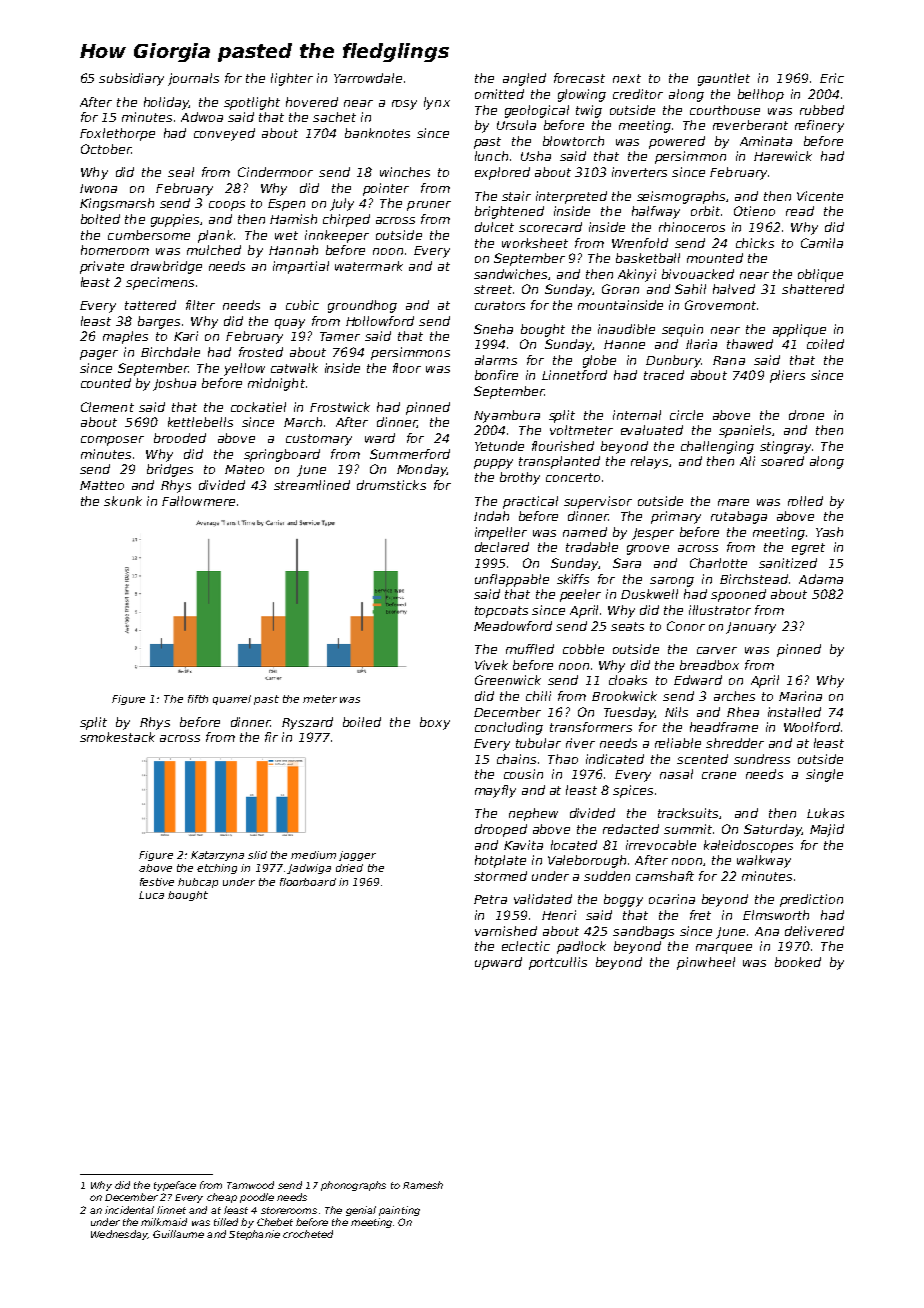  What do you see at coordinates (368, 78) in the screenshot?
I see `Yarrowdale` at bounding box center [368, 78].
